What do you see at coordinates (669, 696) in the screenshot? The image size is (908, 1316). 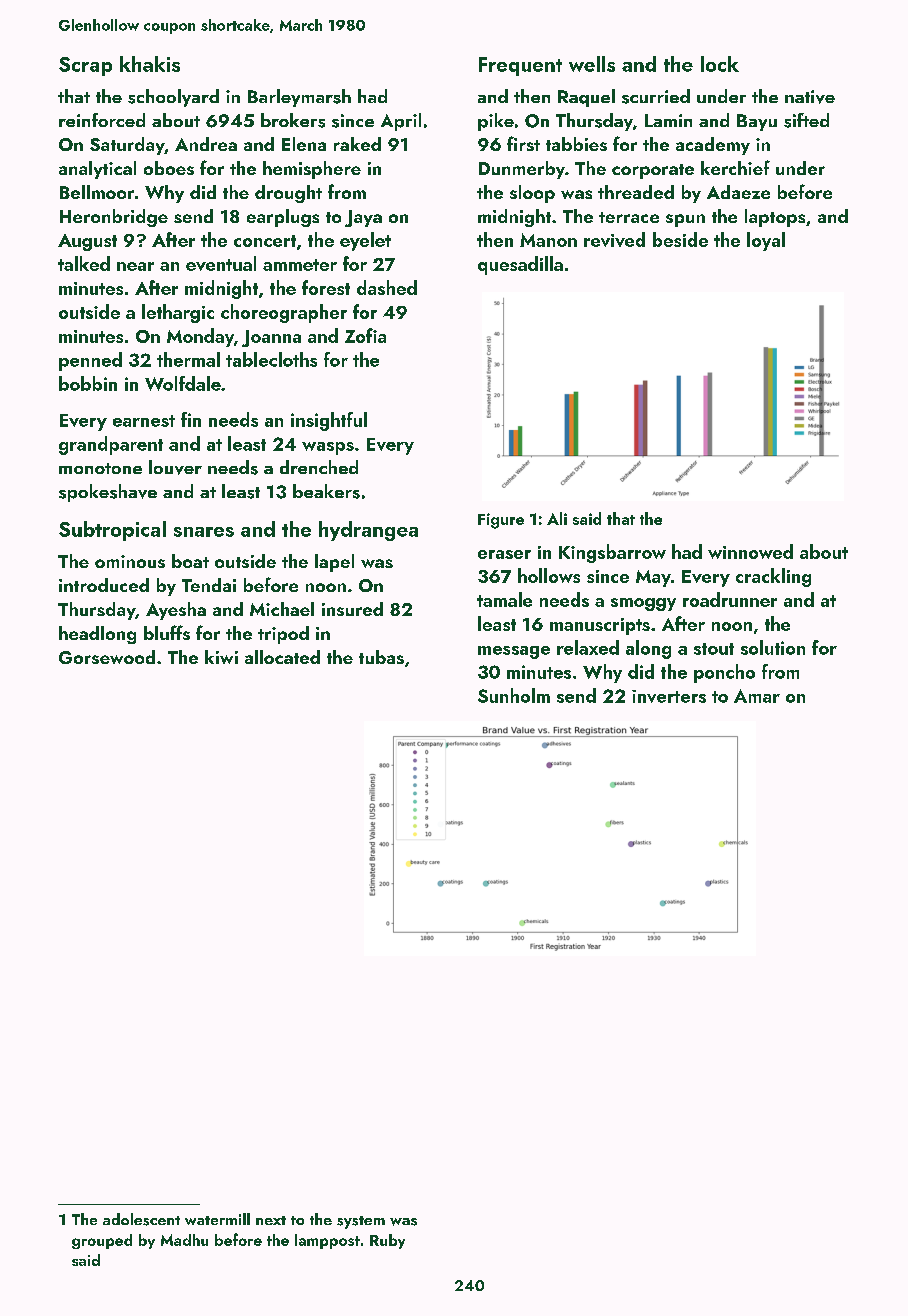 I see `inverters` at bounding box center [669, 696].
